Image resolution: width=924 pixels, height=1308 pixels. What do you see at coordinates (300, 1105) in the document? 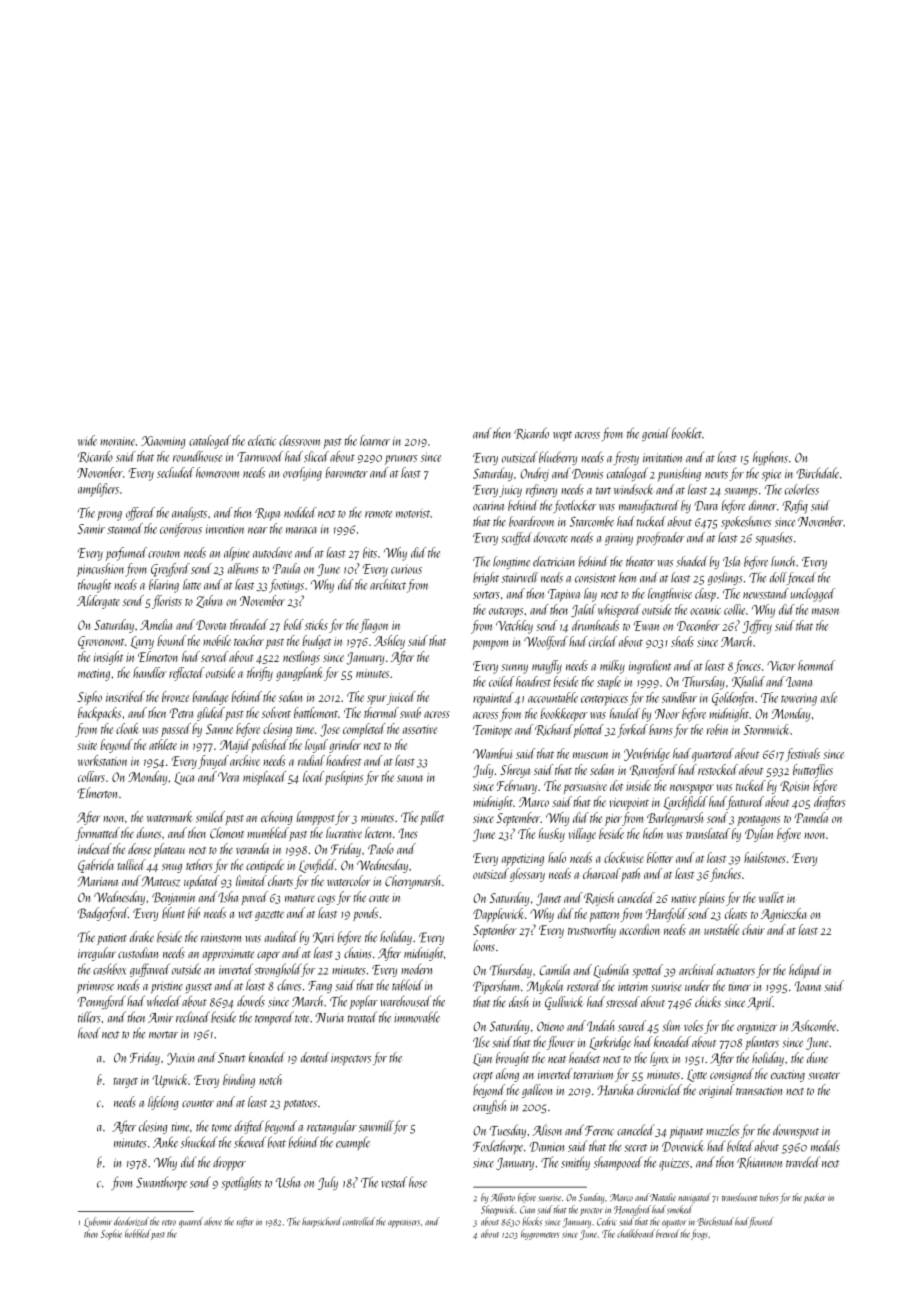
I see `potatoes` at bounding box center [300, 1105].
